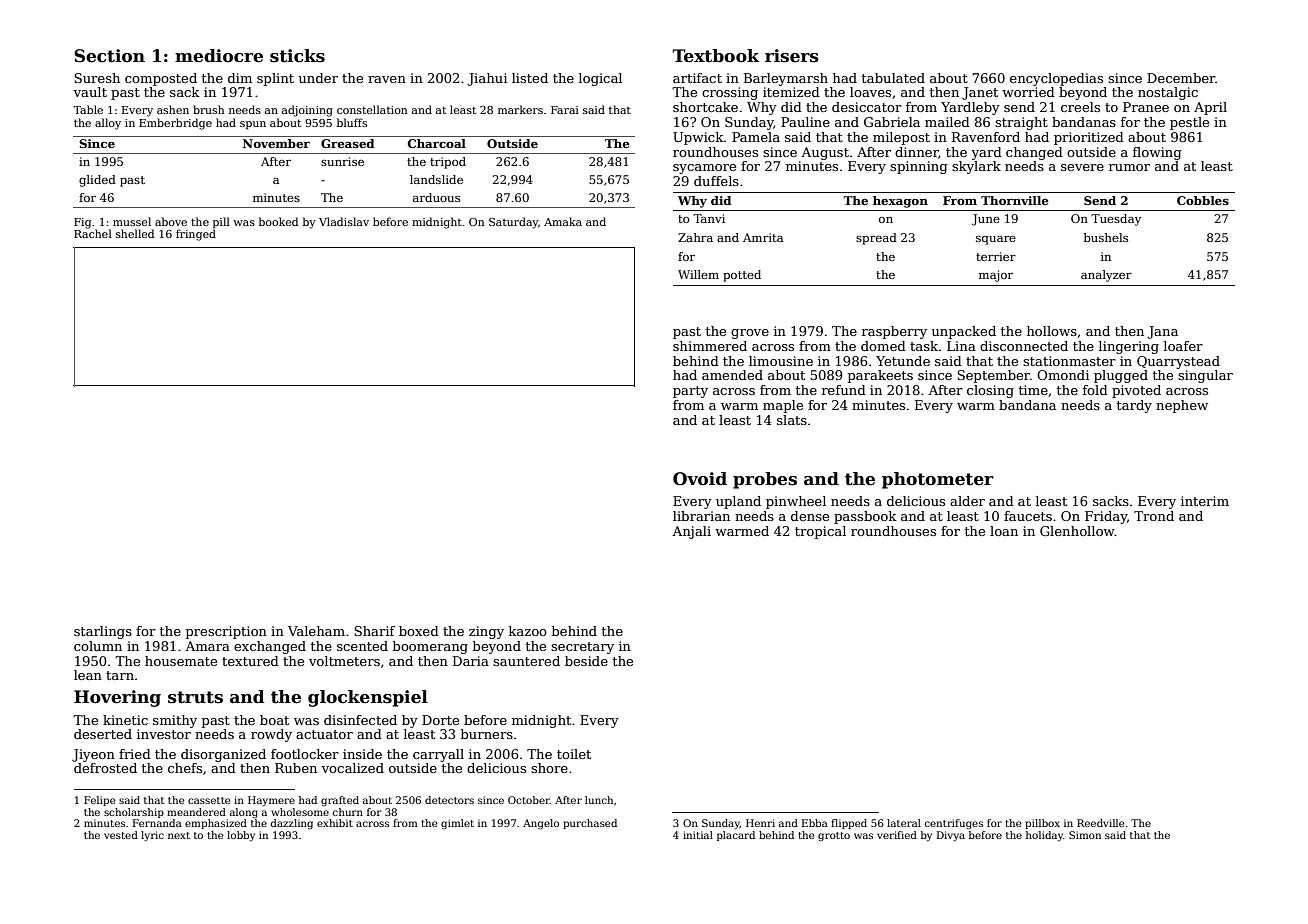 The height and width of the document is (924, 1308). I want to click on dense, so click(810, 516).
